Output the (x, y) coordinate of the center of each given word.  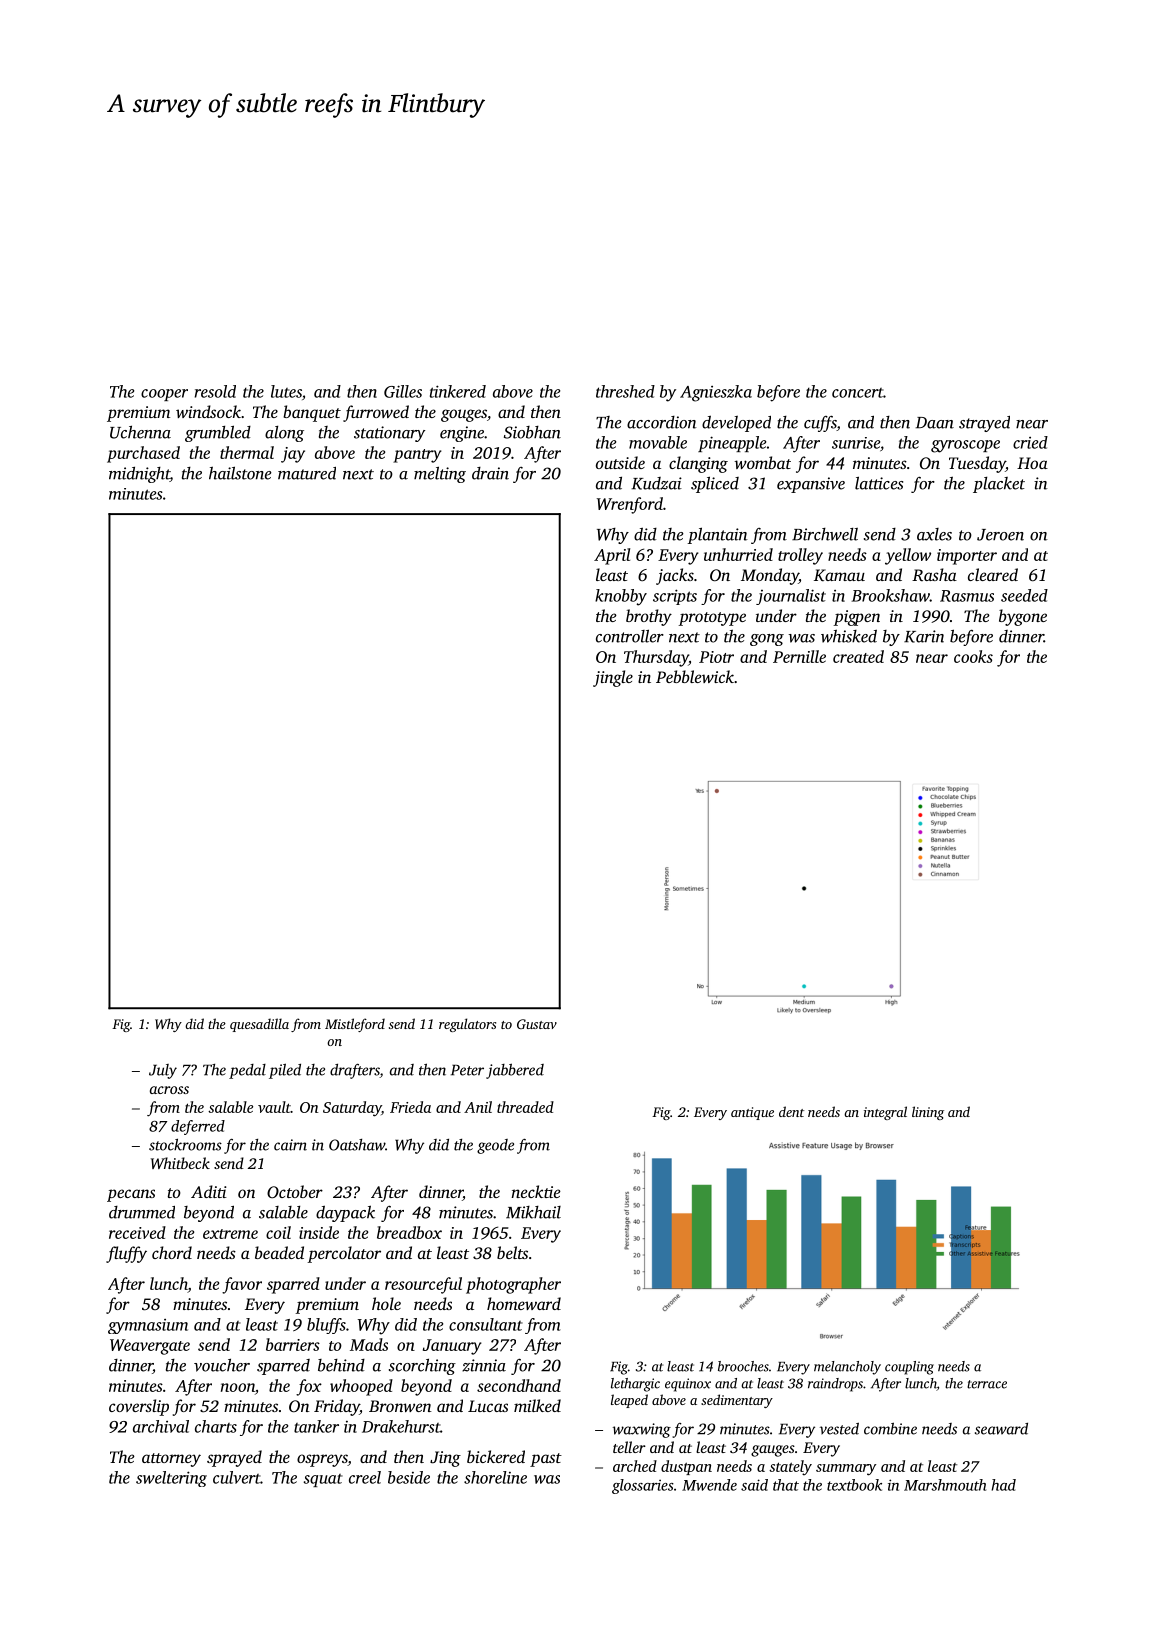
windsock (208, 411)
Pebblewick (695, 676)
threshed (625, 391)
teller (629, 1447)
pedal (247, 1071)
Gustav (537, 1024)
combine (890, 1428)
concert (857, 393)
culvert (237, 1477)
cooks (973, 656)
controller (630, 636)
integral (885, 1113)
